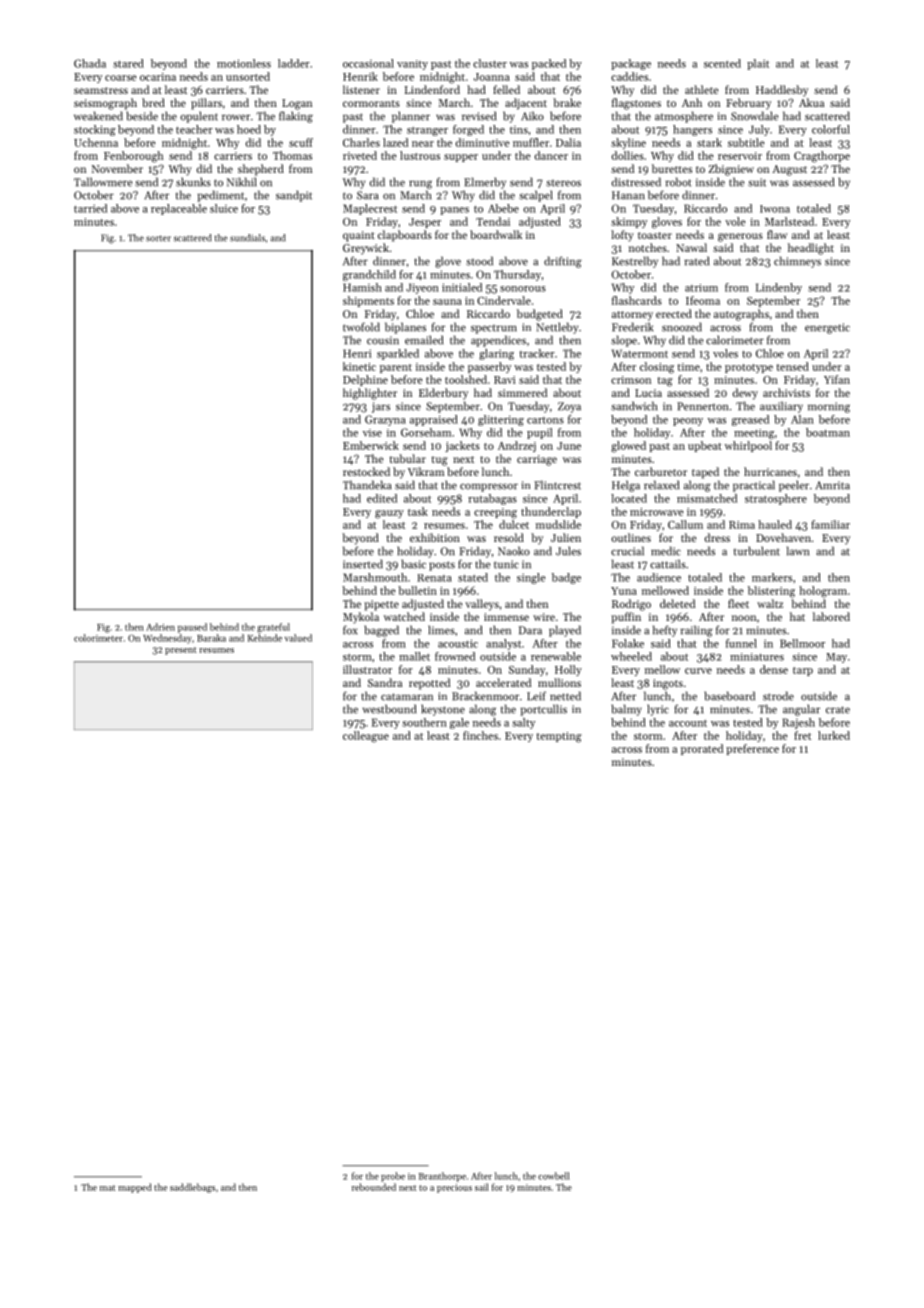 This screenshot has height=1308, width=924. Describe the element at coordinates (160, 627) in the screenshot. I see `Adrien` at that location.
